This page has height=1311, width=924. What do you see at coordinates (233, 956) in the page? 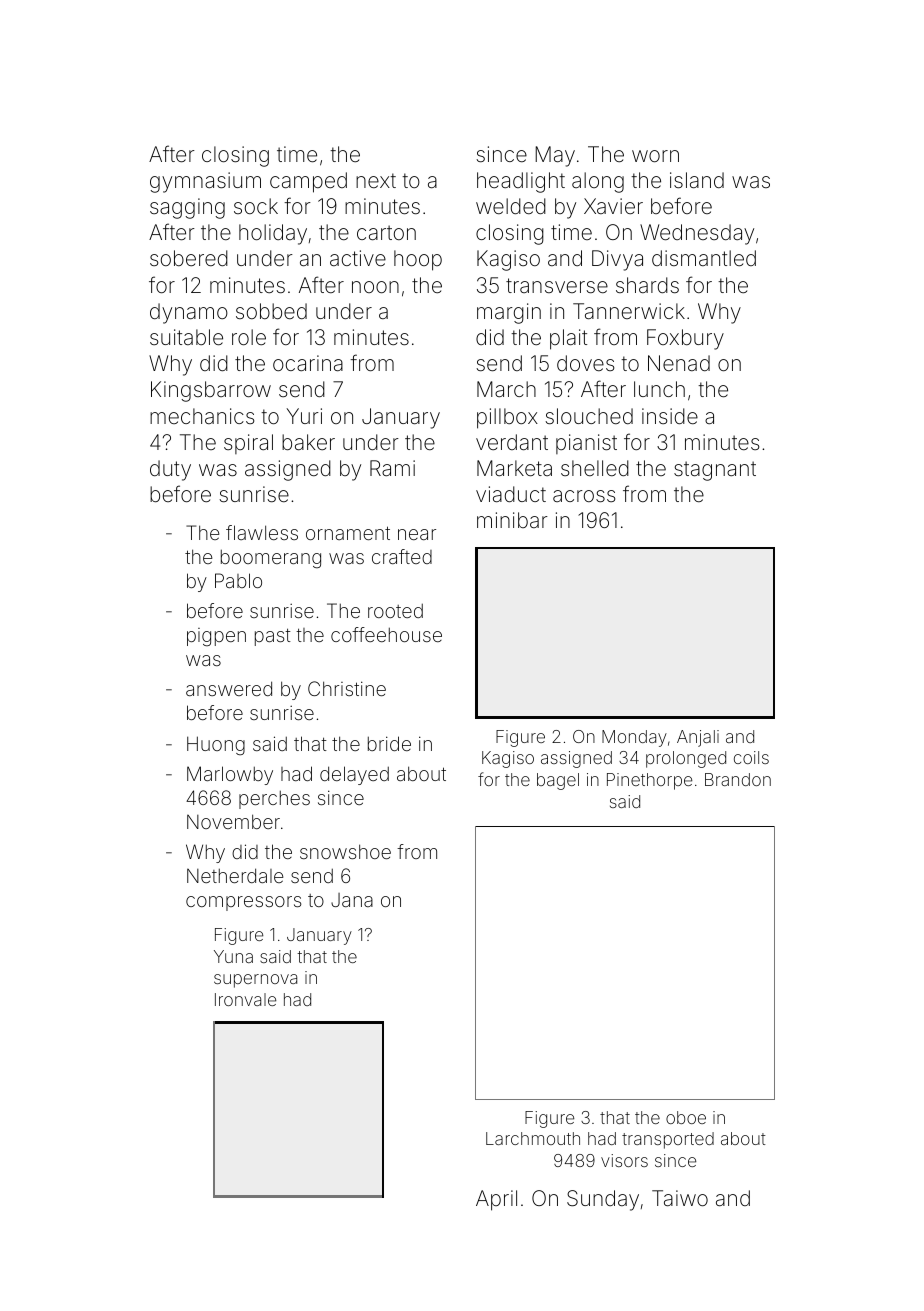
I see `Yuna` at bounding box center [233, 956].
